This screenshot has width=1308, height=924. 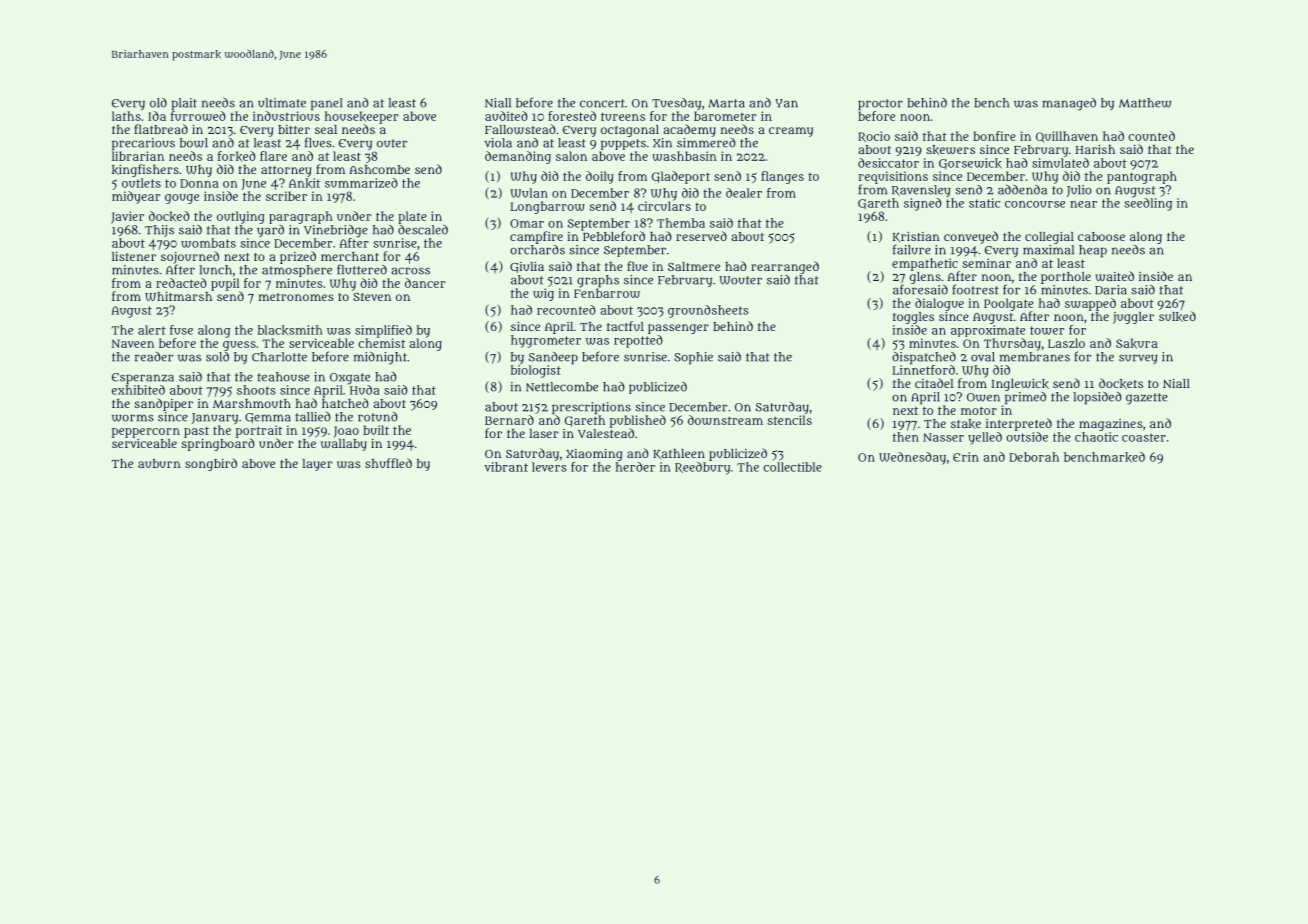 What do you see at coordinates (1012, 344) in the screenshot?
I see `Thursday` at bounding box center [1012, 344].
